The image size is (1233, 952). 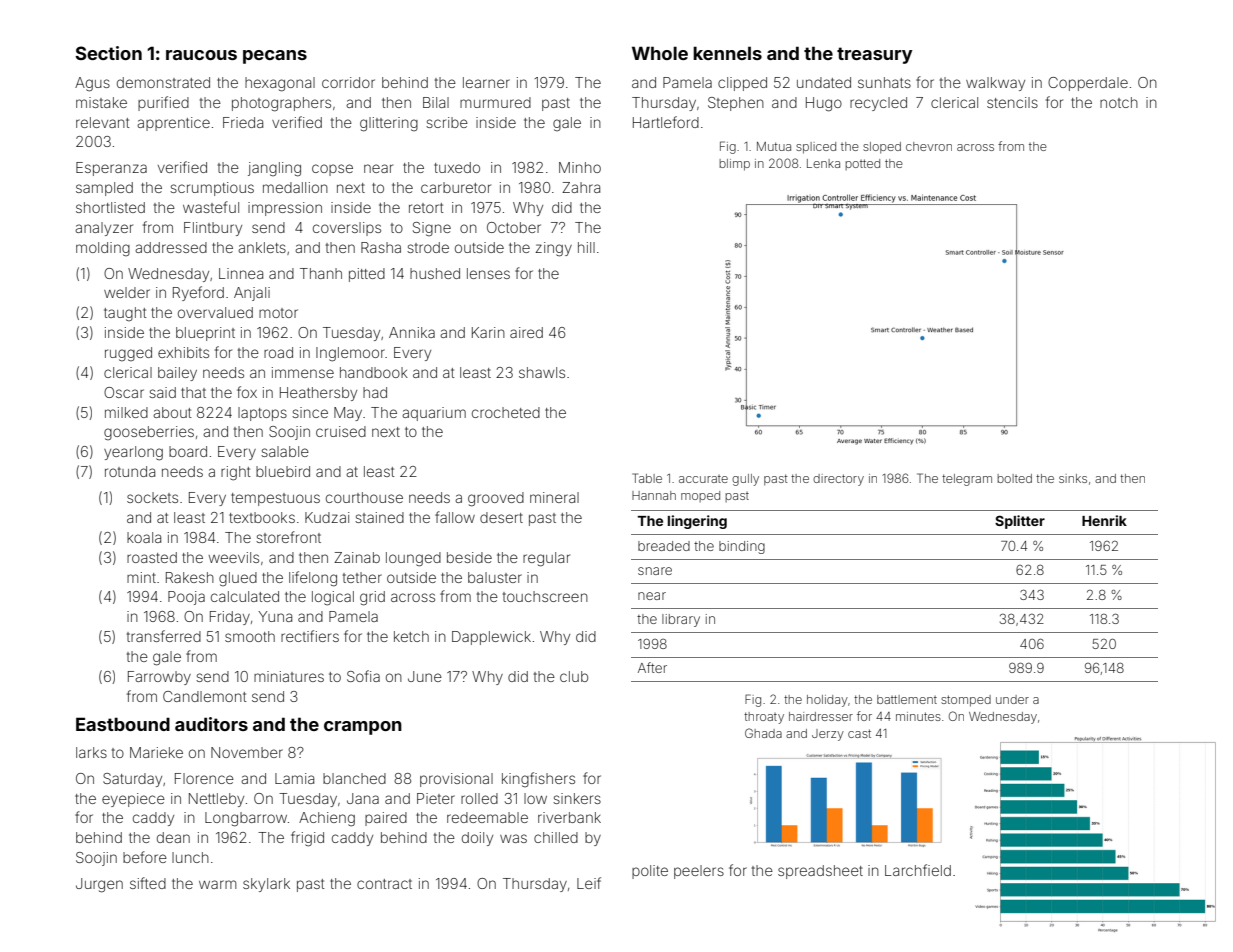 What do you see at coordinates (660, 53) in the image?
I see `Whole` at bounding box center [660, 53].
